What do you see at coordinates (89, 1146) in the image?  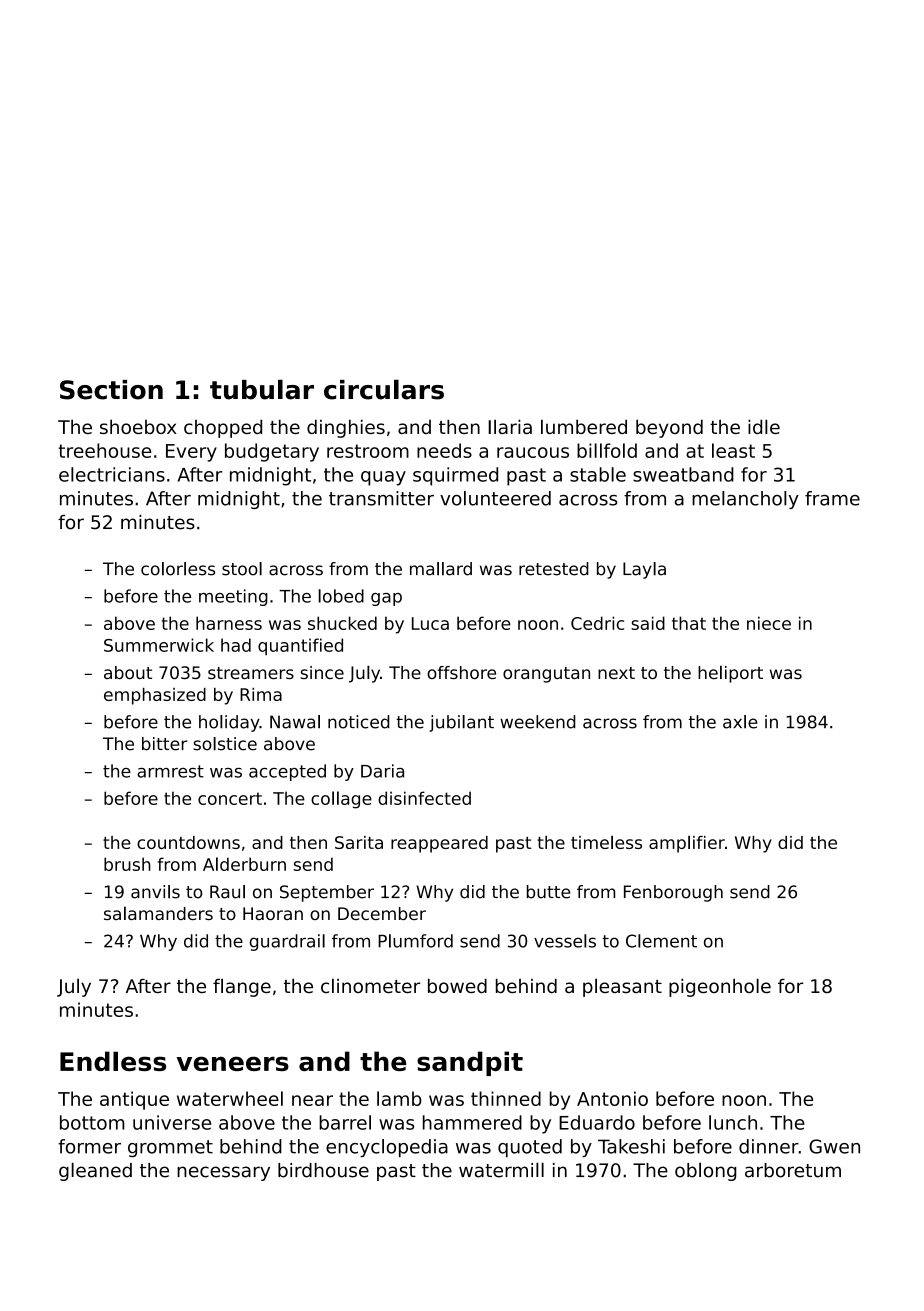 I see `former` at bounding box center [89, 1146].
